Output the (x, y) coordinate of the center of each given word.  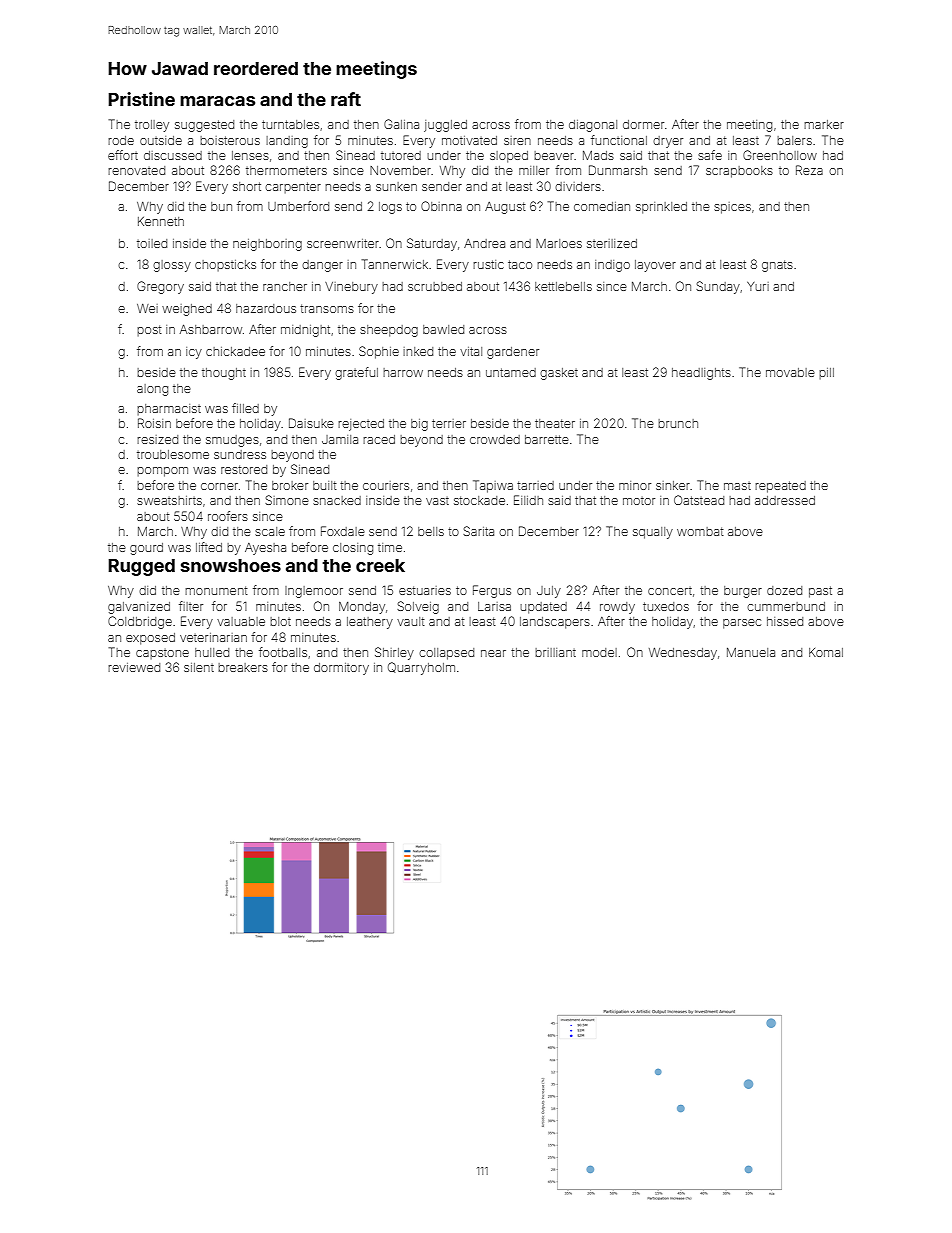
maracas (217, 101)
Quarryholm (421, 668)
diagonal (593, 126)
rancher (285, 286)
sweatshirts (169, 500)
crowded (495, 439)
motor (639, 501)
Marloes (559, 243)
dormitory (341, 669)
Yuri (758, 286)
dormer (643, 124)
